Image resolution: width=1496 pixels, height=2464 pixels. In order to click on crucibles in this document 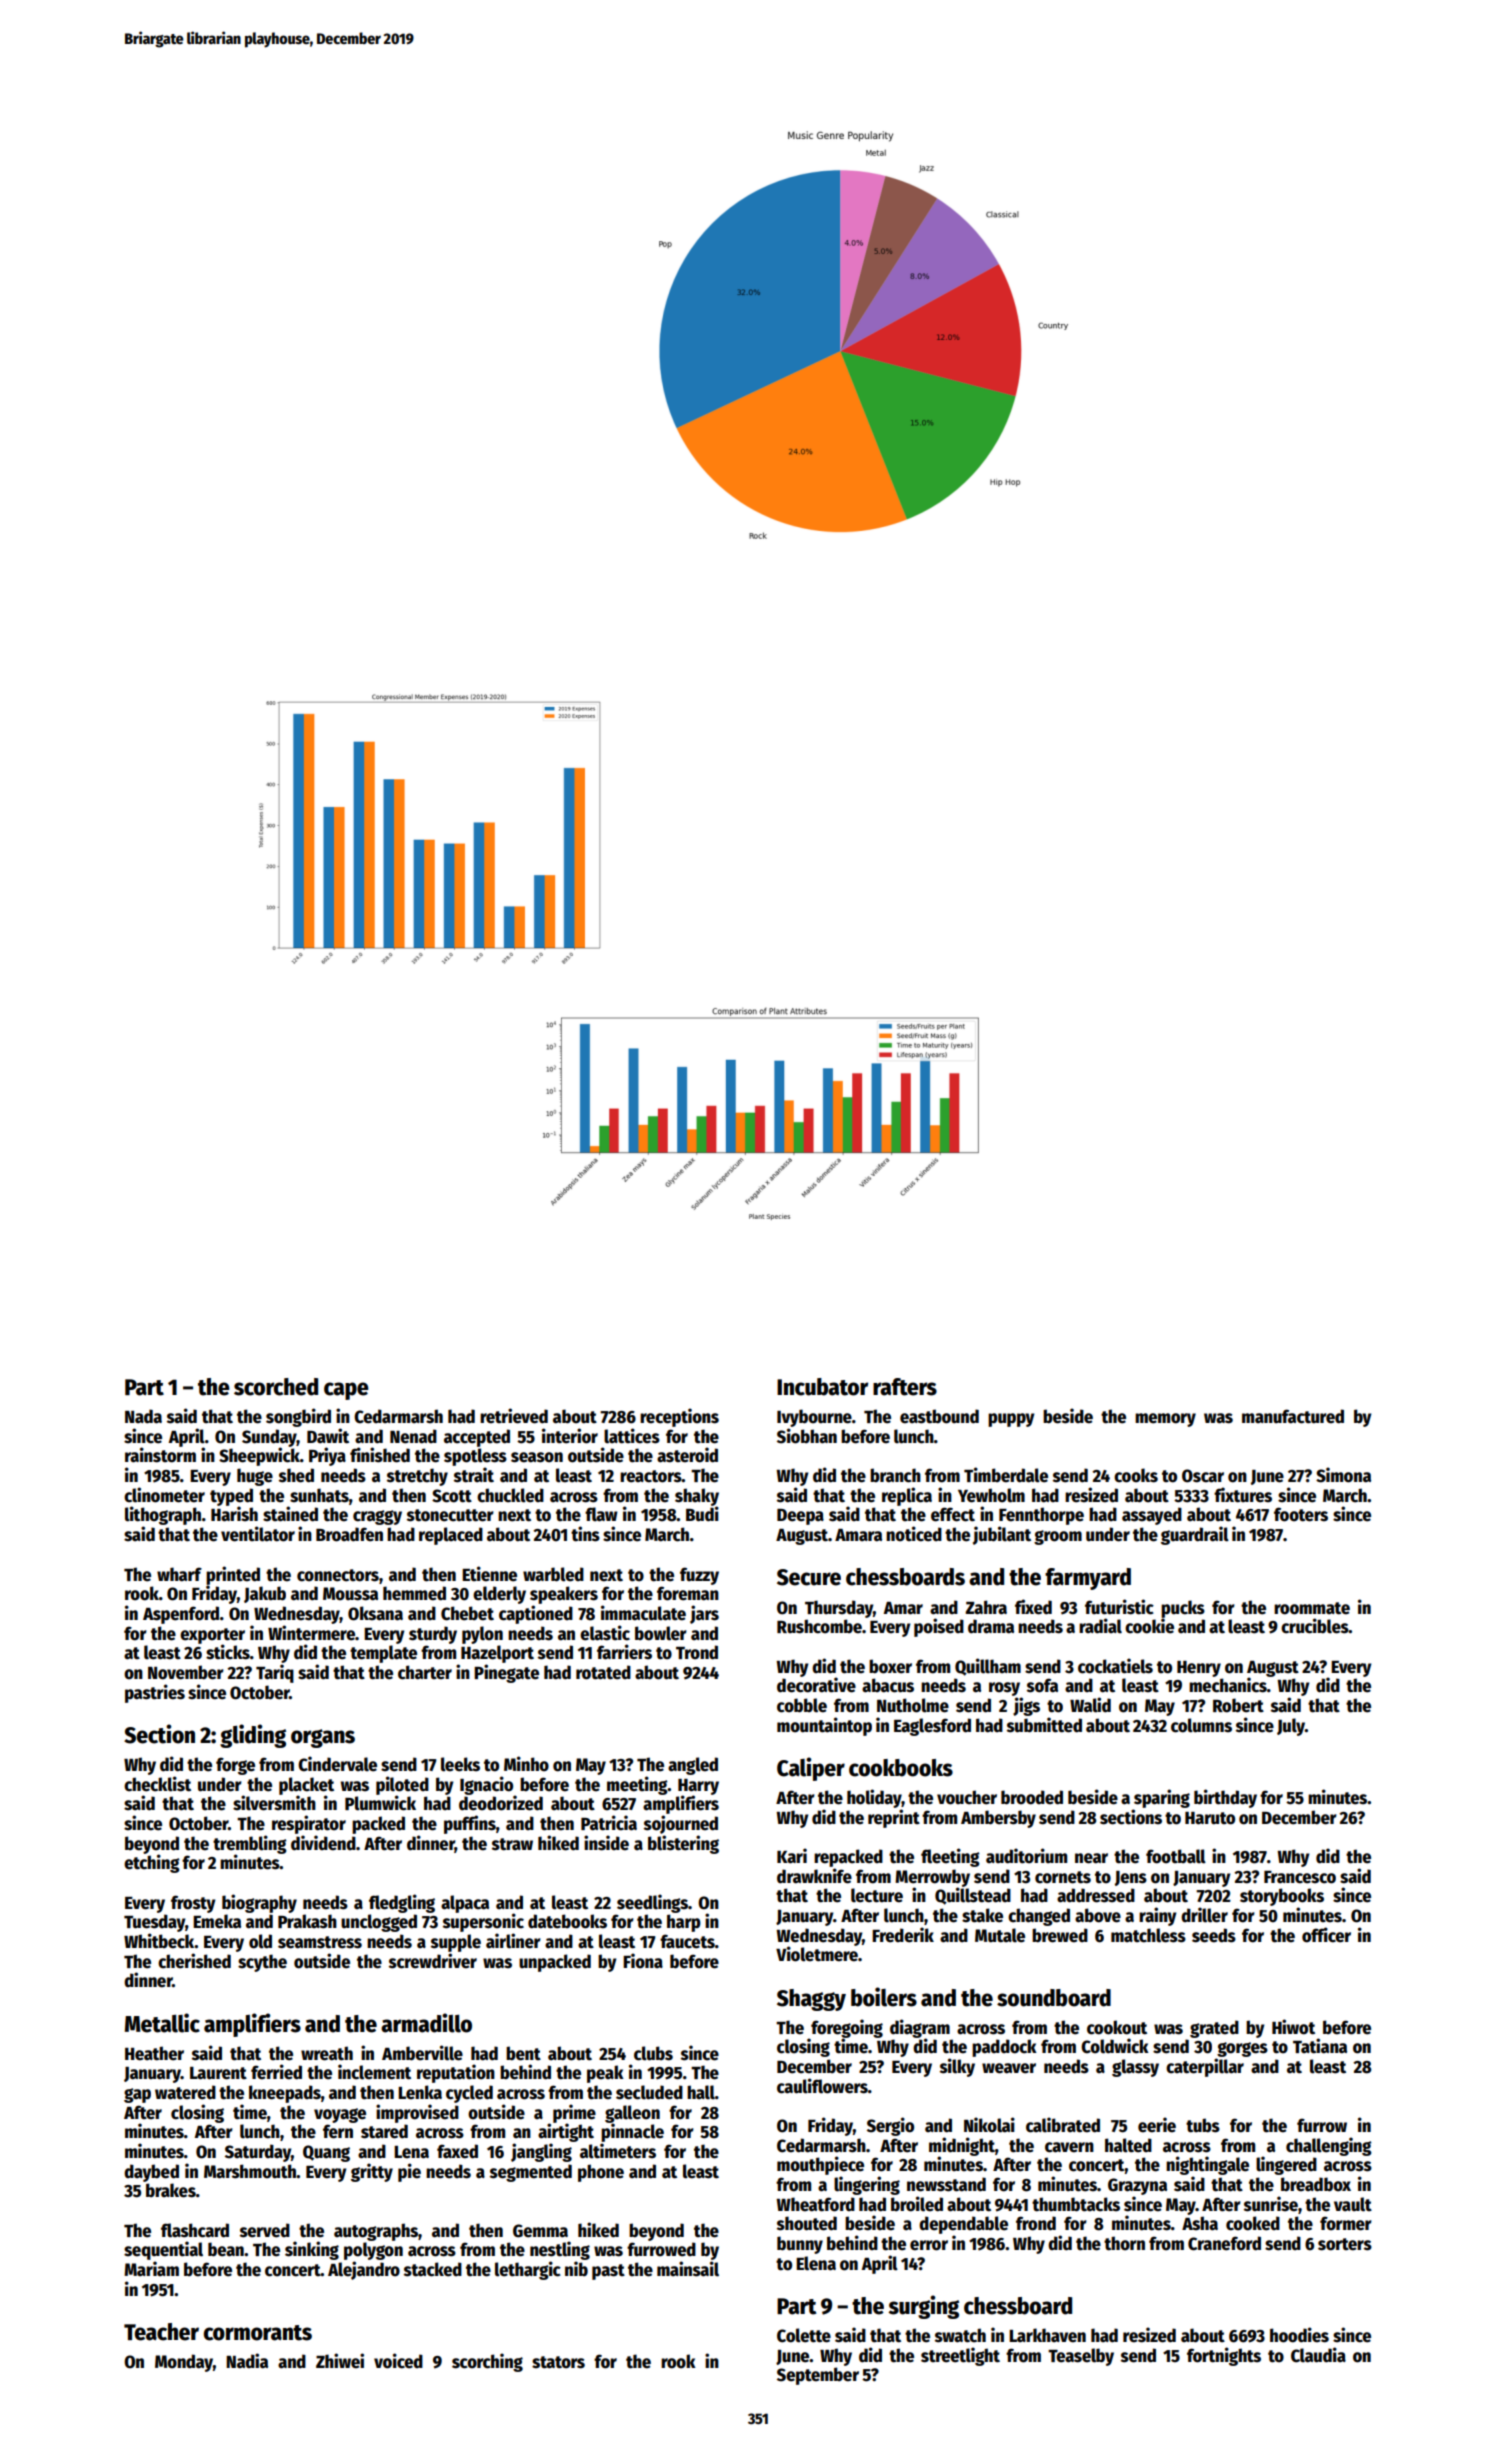, I will do `click(1315, 1626)`.
